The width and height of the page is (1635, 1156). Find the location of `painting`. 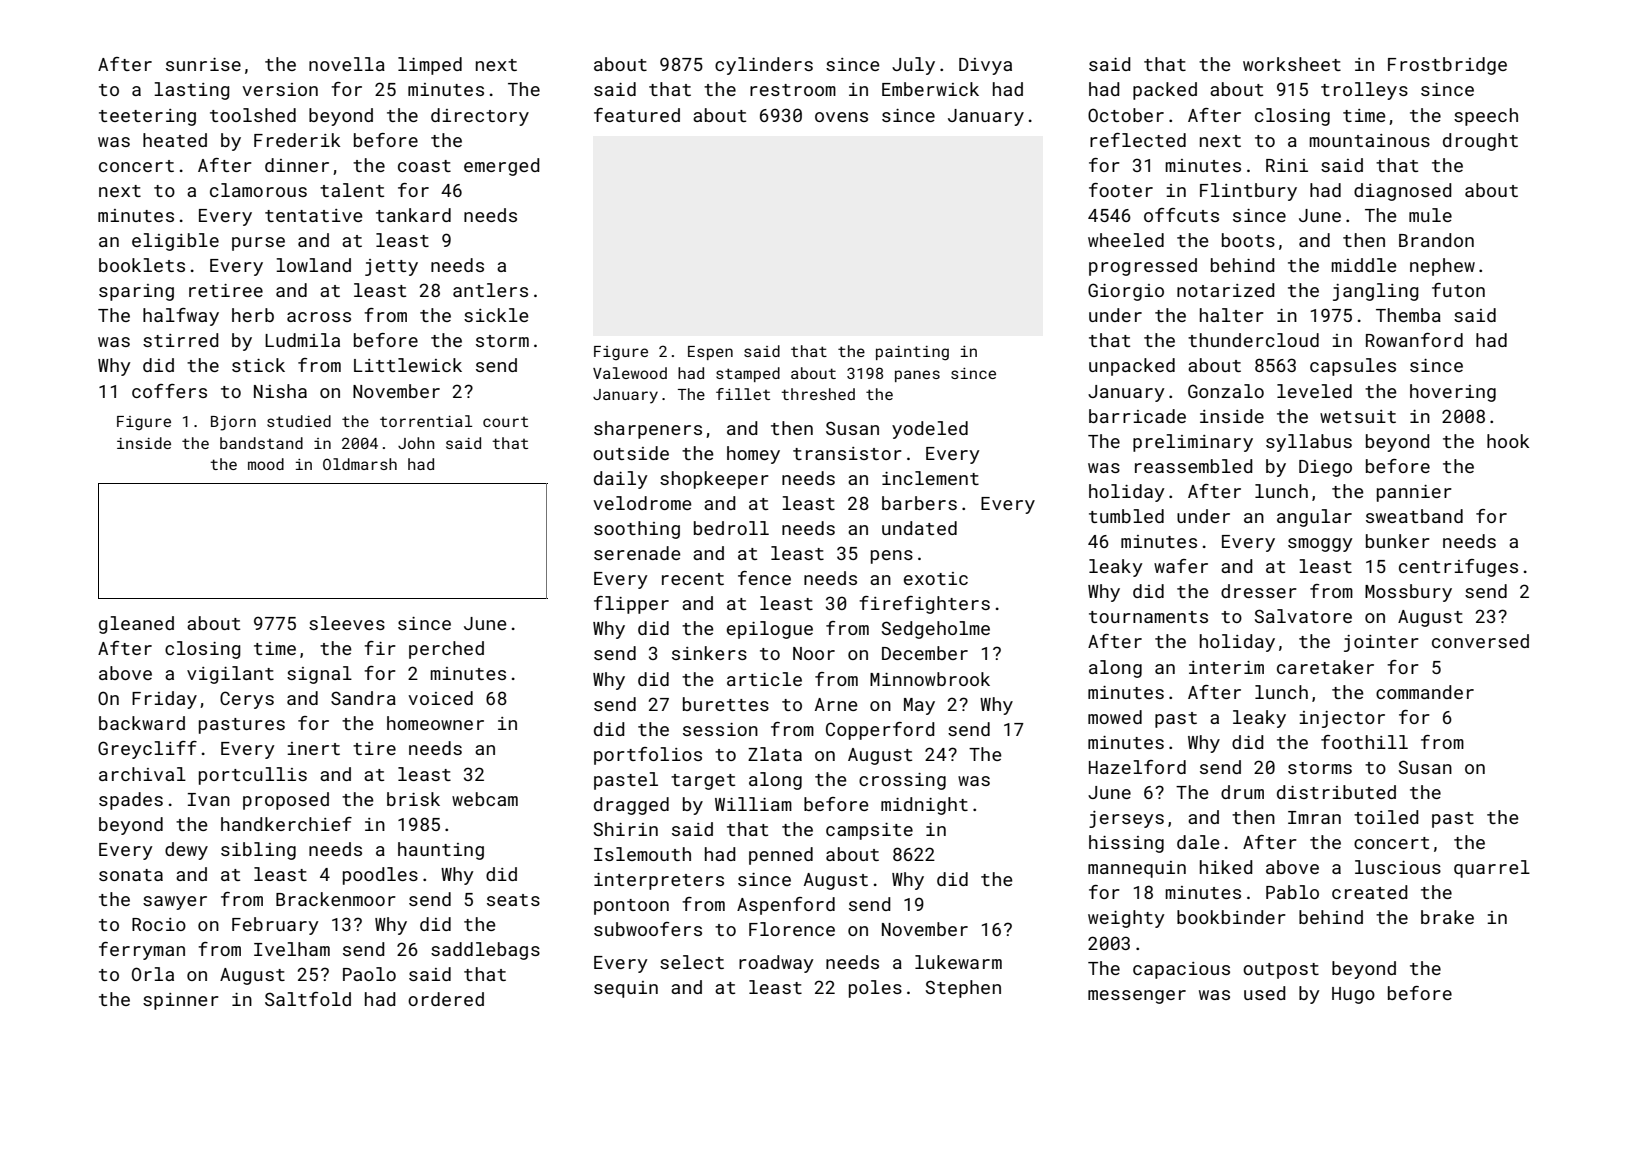

painting is located at coordinates (912, 353).
